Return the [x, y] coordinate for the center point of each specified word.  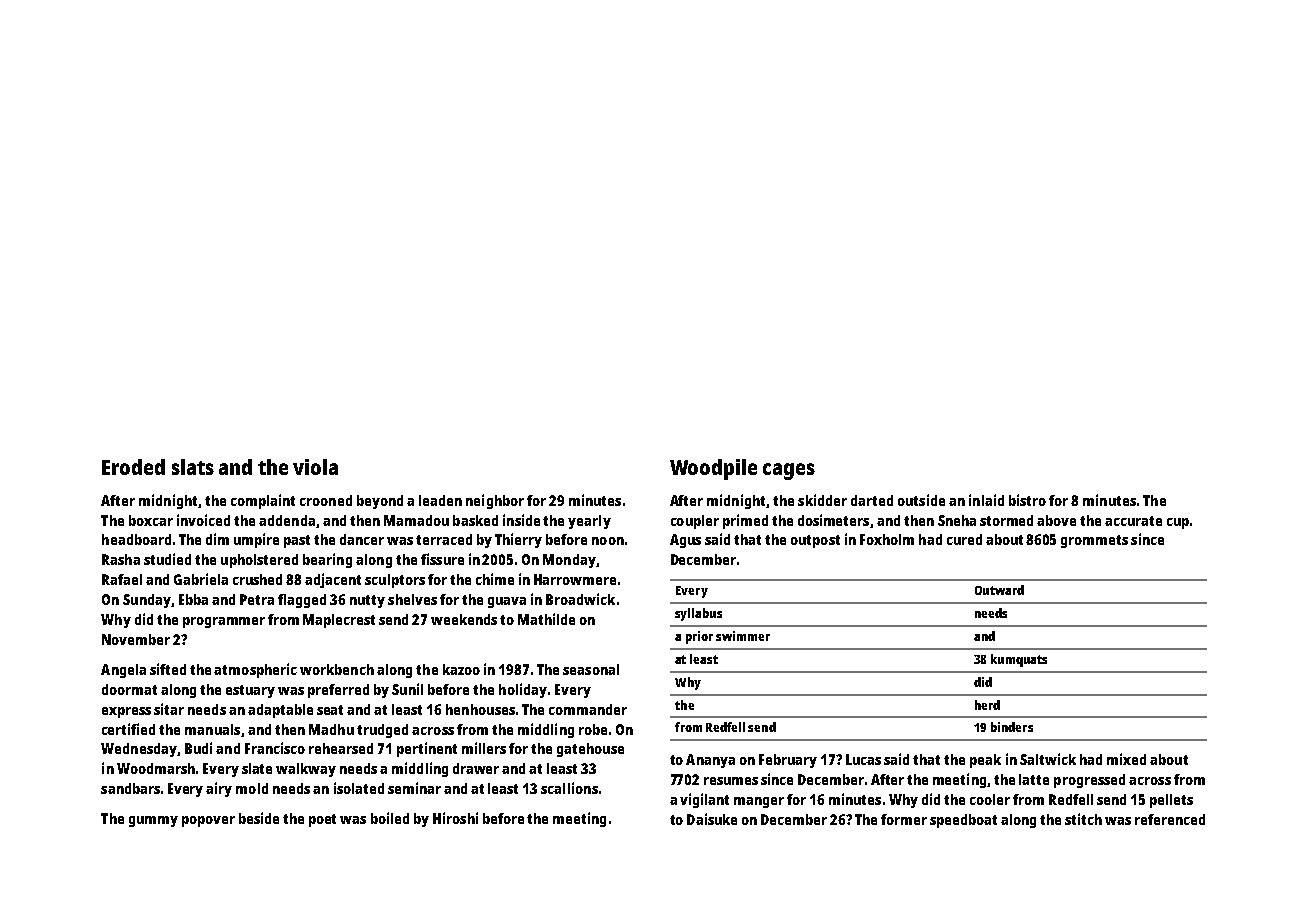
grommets [1094, 541]
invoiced [203, 520]
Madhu [331, 729]
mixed [1126, 759]
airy [219, 789]
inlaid [986, 500]
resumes [731, 781]
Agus [685, 541]
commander [588, 709]
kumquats [1019, 660]
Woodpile [713, 469]
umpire [256, 540]
